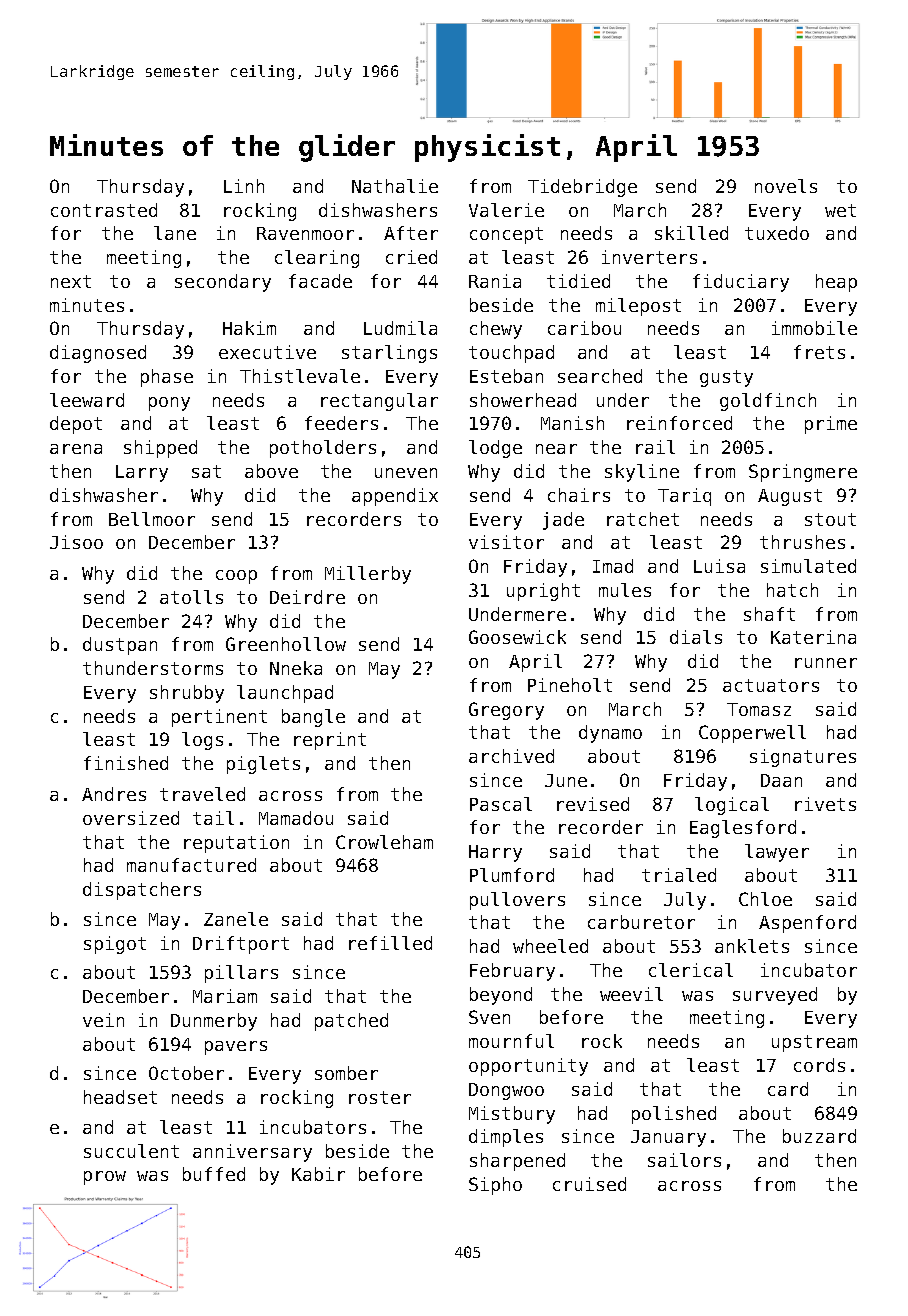  I want to click on signatures, so click(803, 758).
